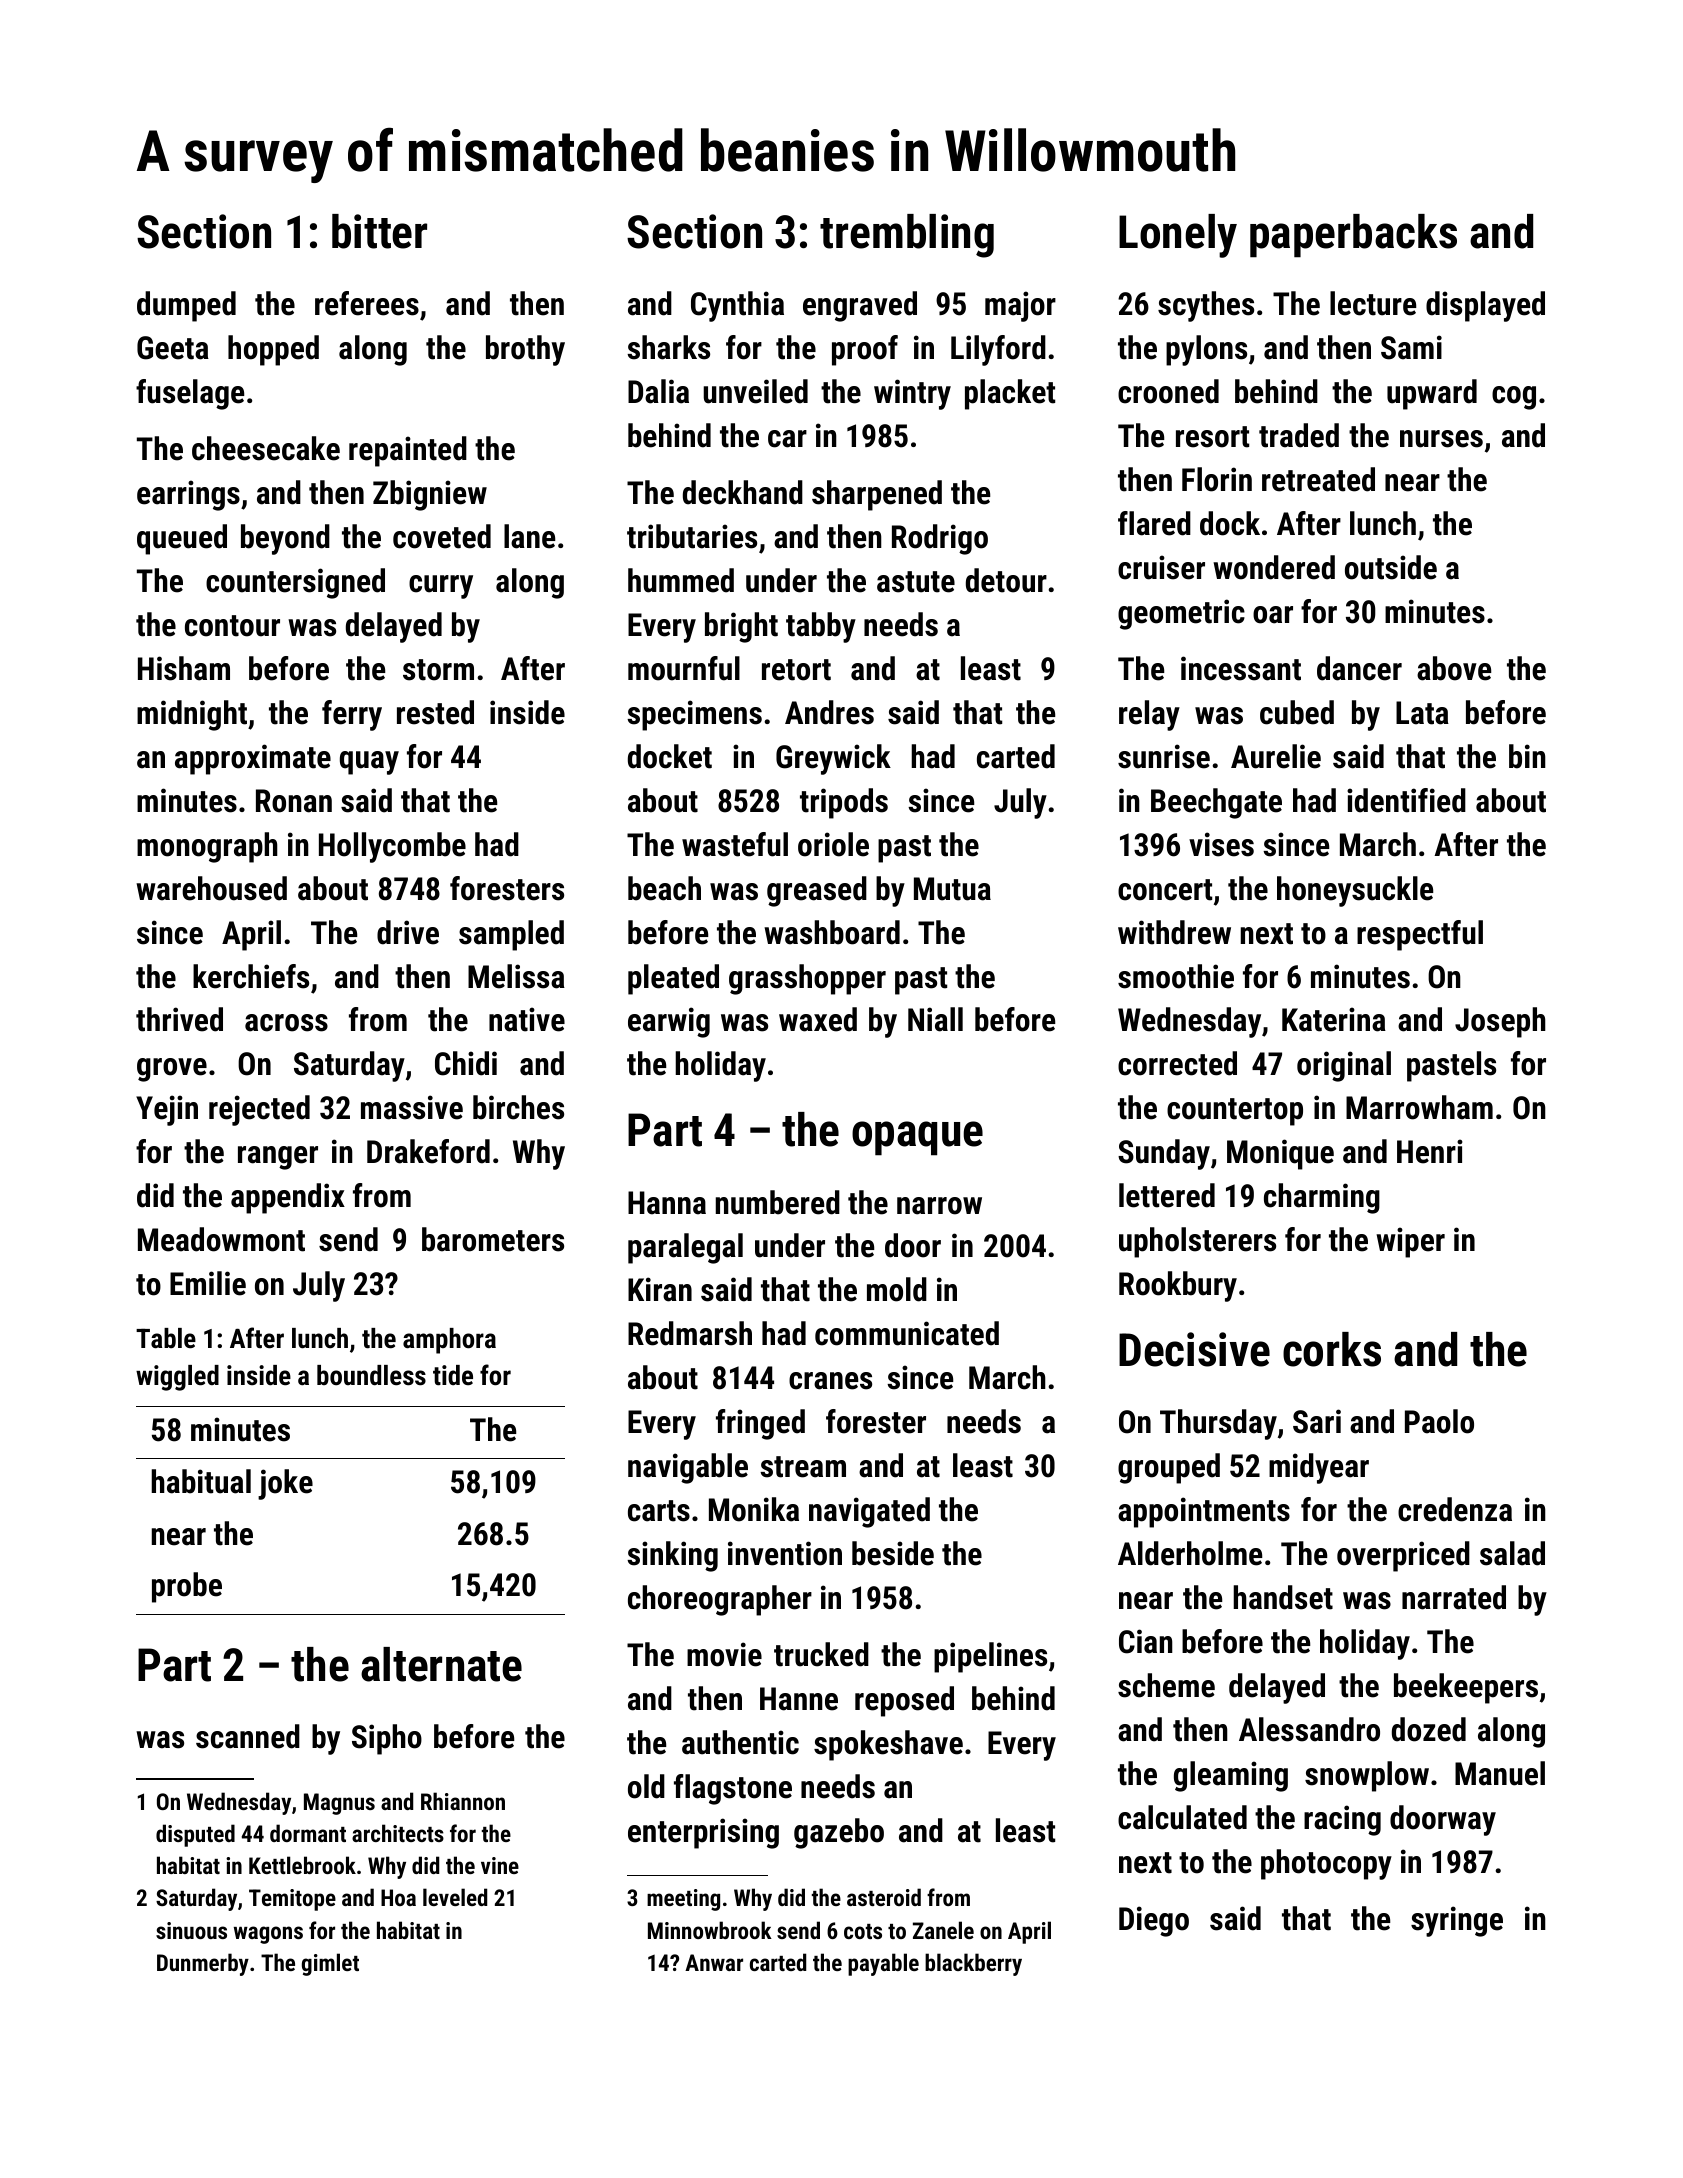 The height and width of the document is (2178, 1683). What do you see at coordinates (821, 627) in the document?
I see `tabby` at bounding box center [821, 627].
